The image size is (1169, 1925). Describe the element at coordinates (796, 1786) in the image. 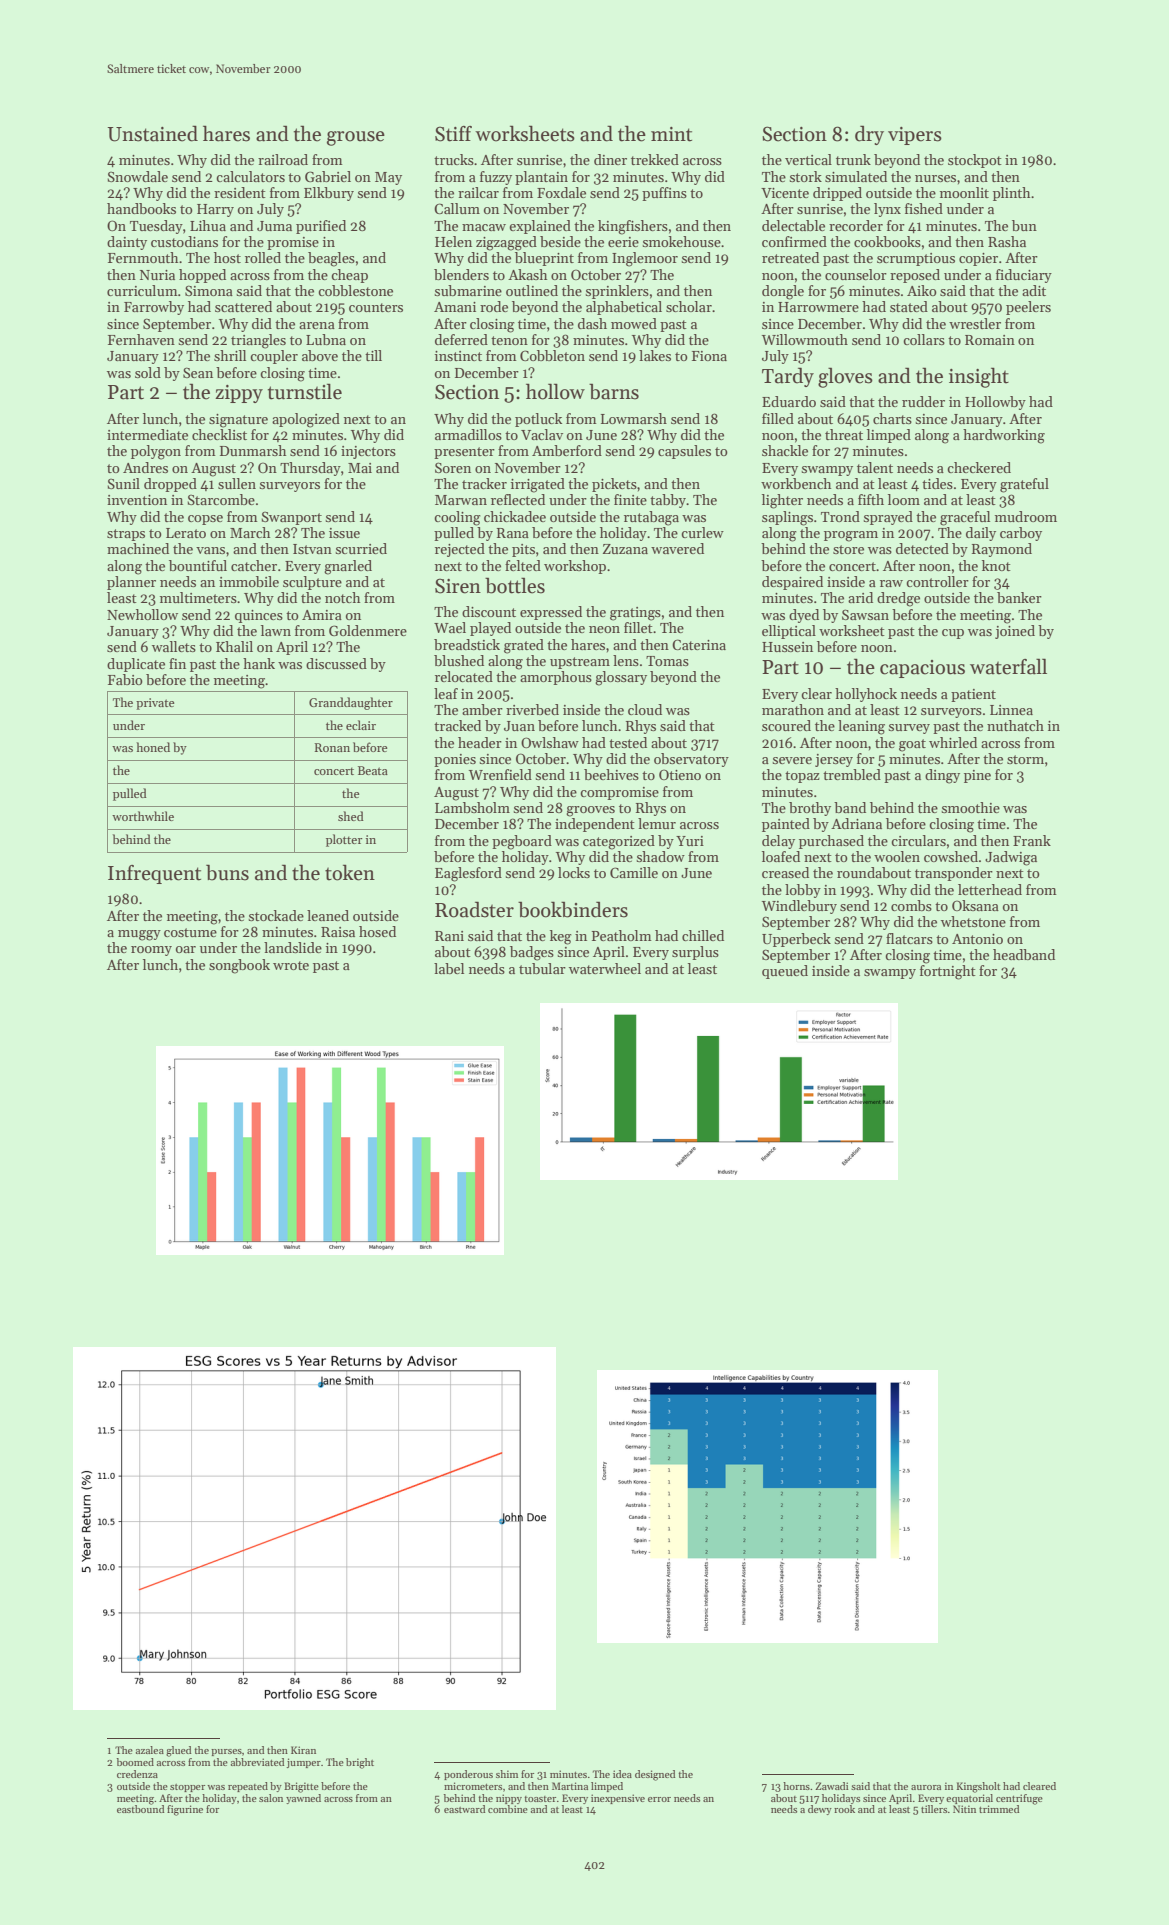

I see `horns` at that location.
